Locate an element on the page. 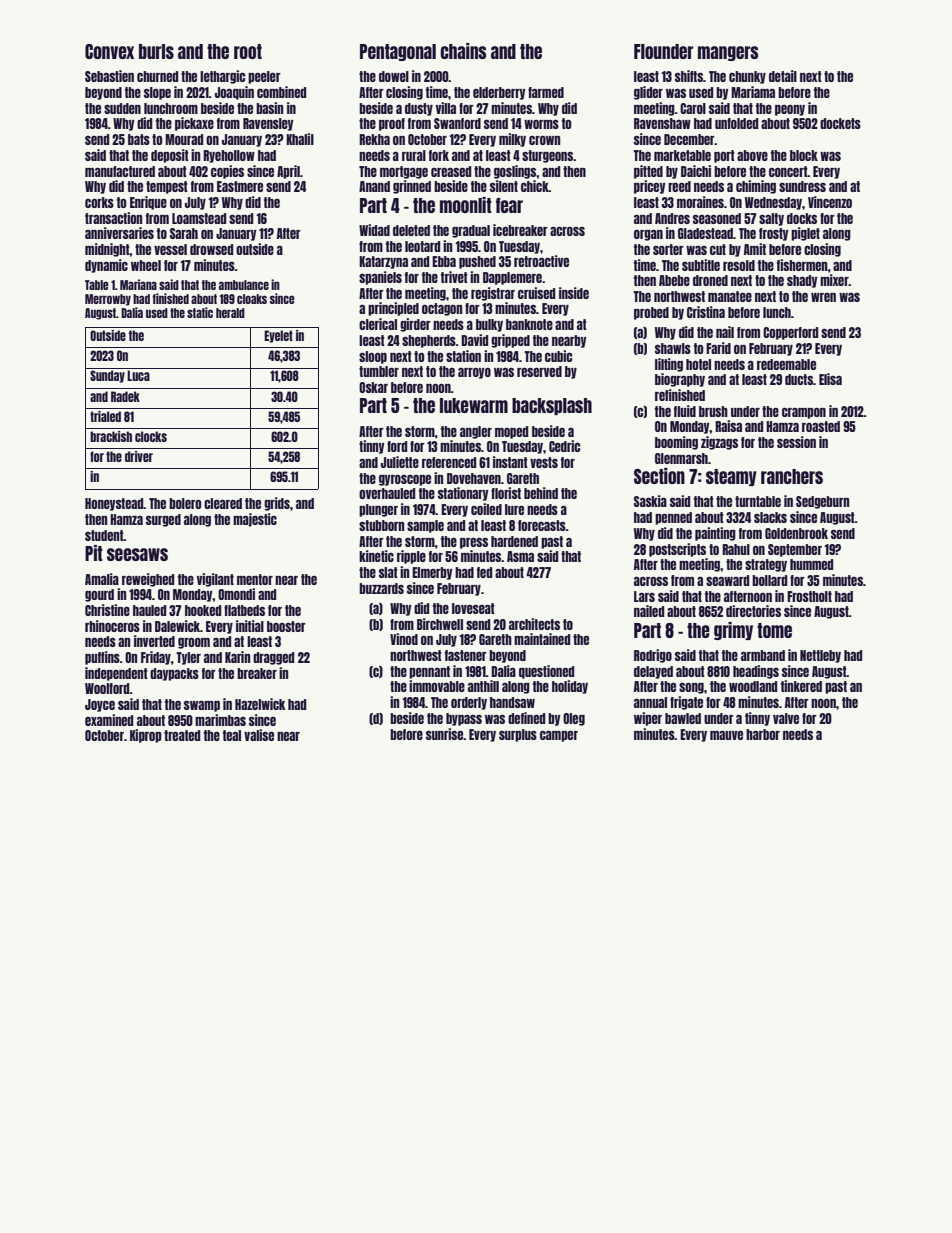  Hazelwick is located at coordinates (260, 704).
